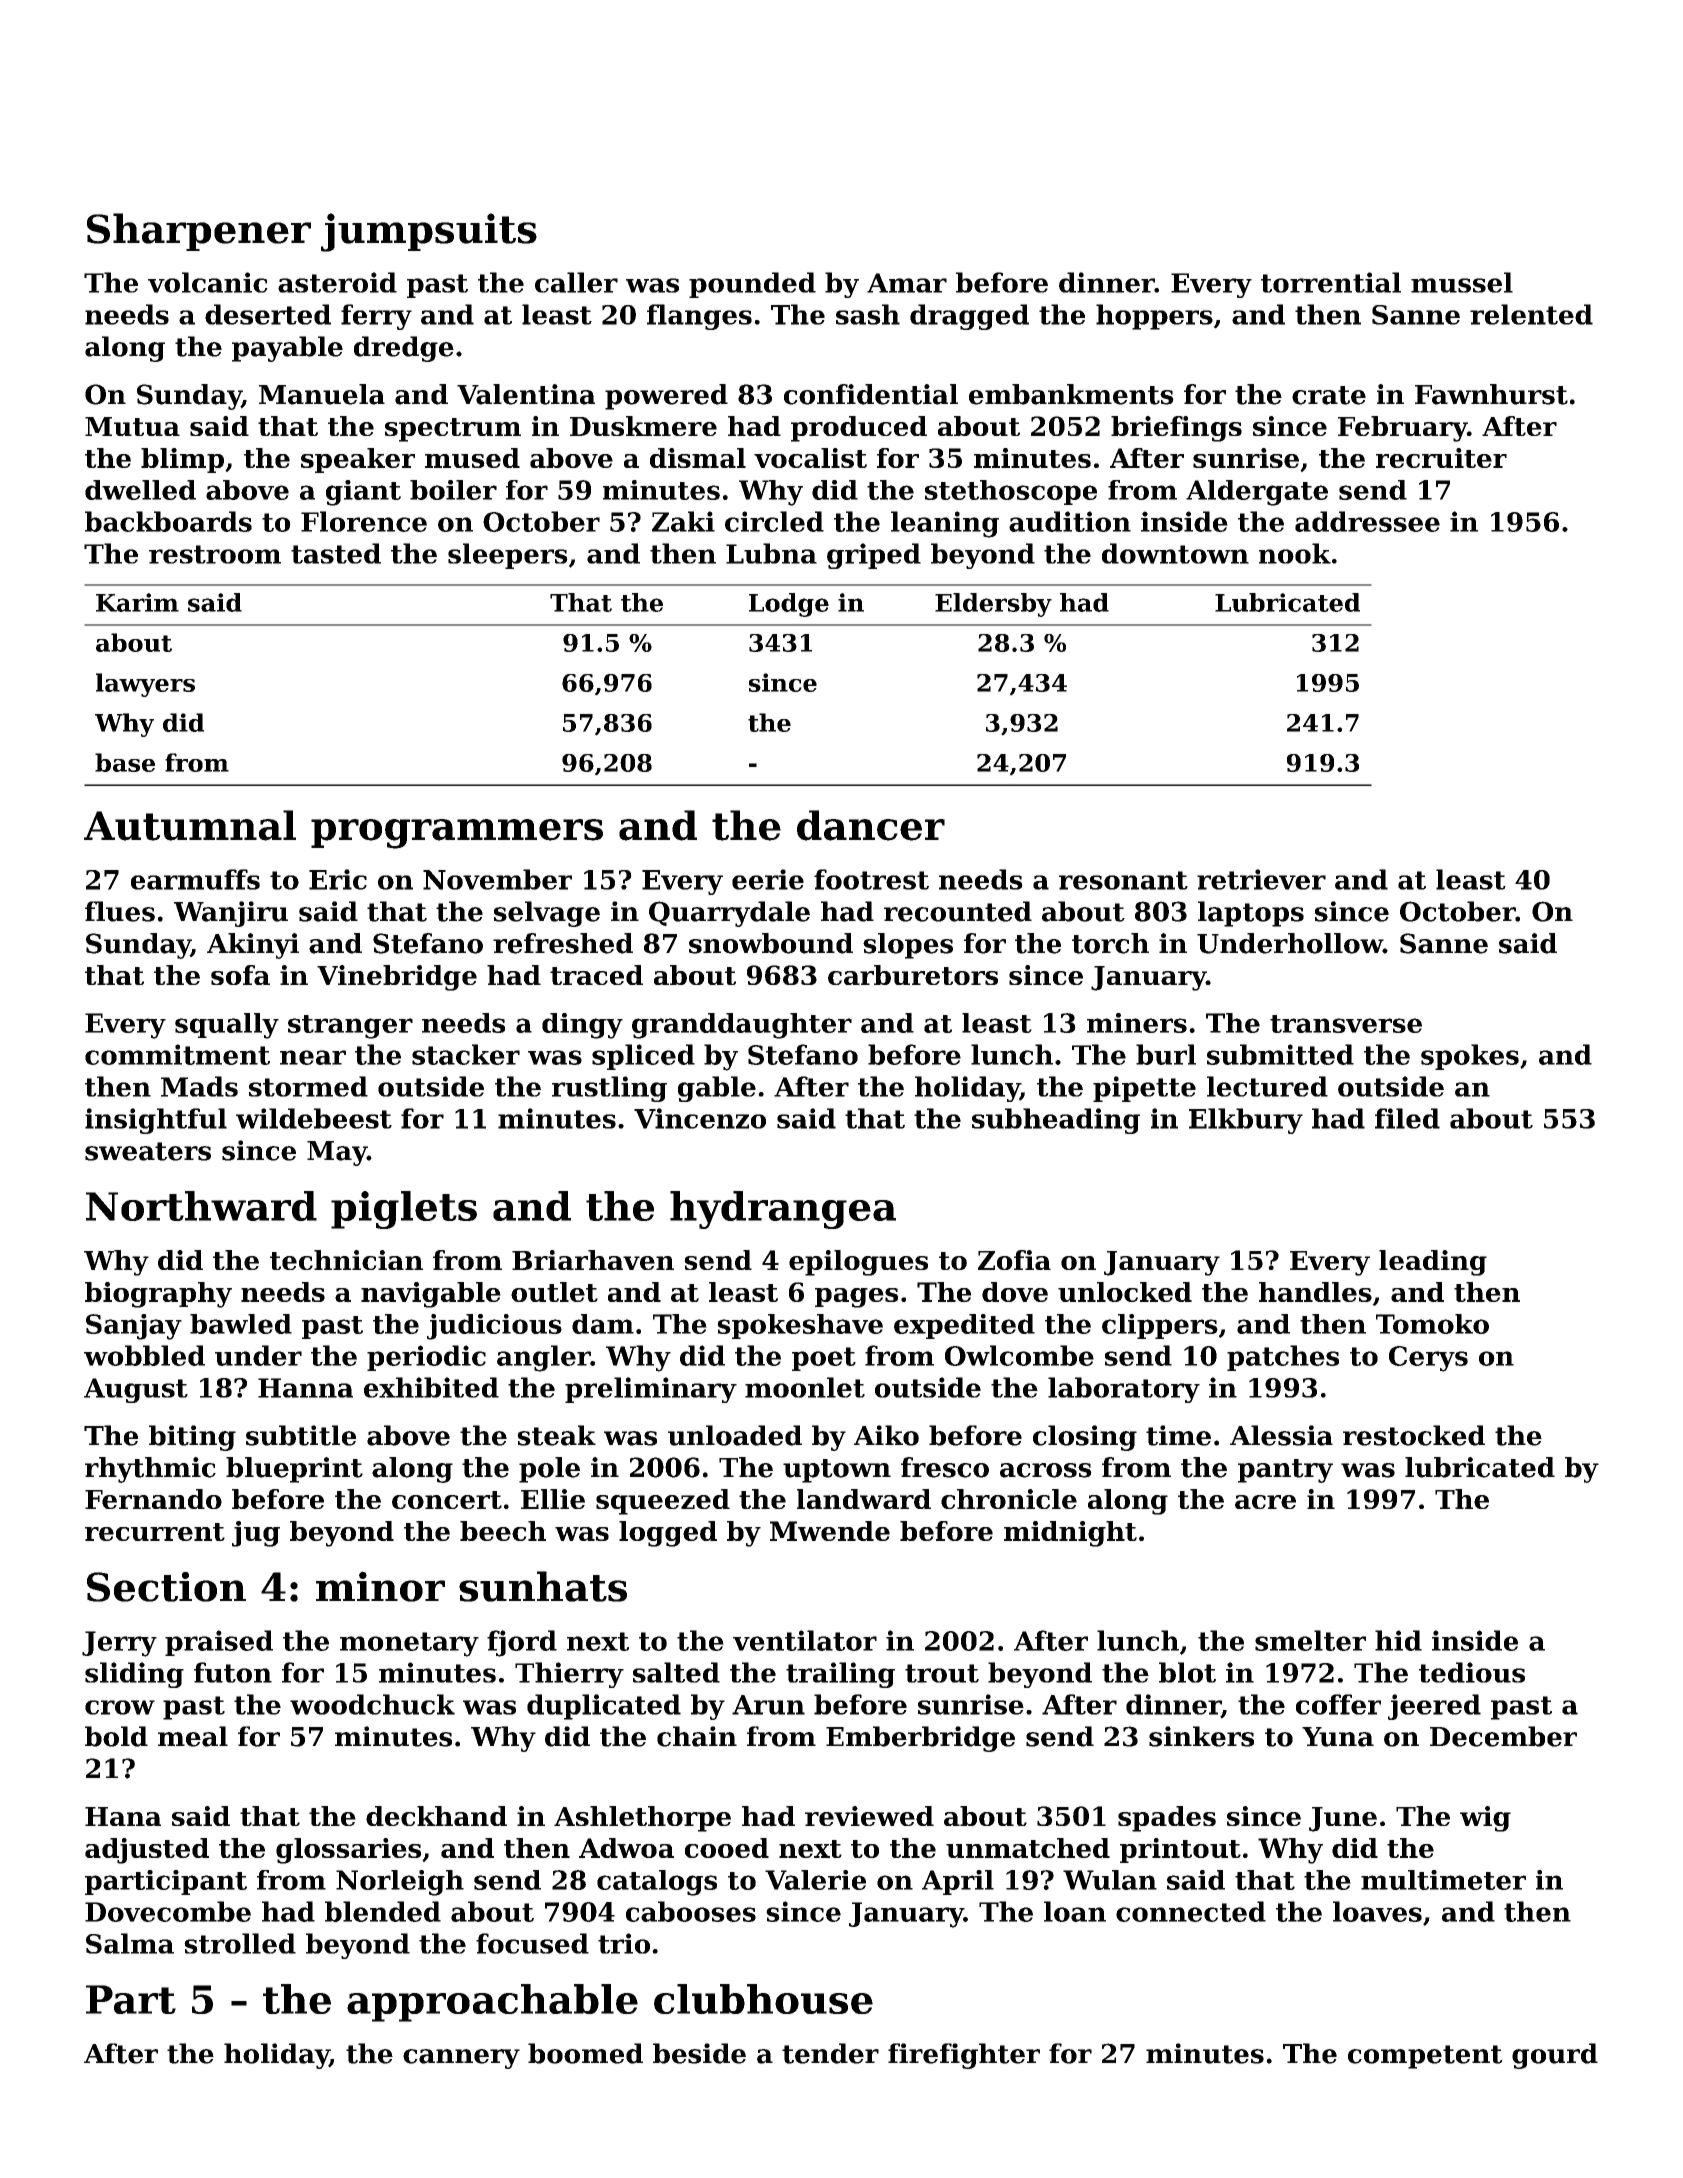 This document has width=1683, height=2178. I want to click on stacker, so click(466, 1054).
